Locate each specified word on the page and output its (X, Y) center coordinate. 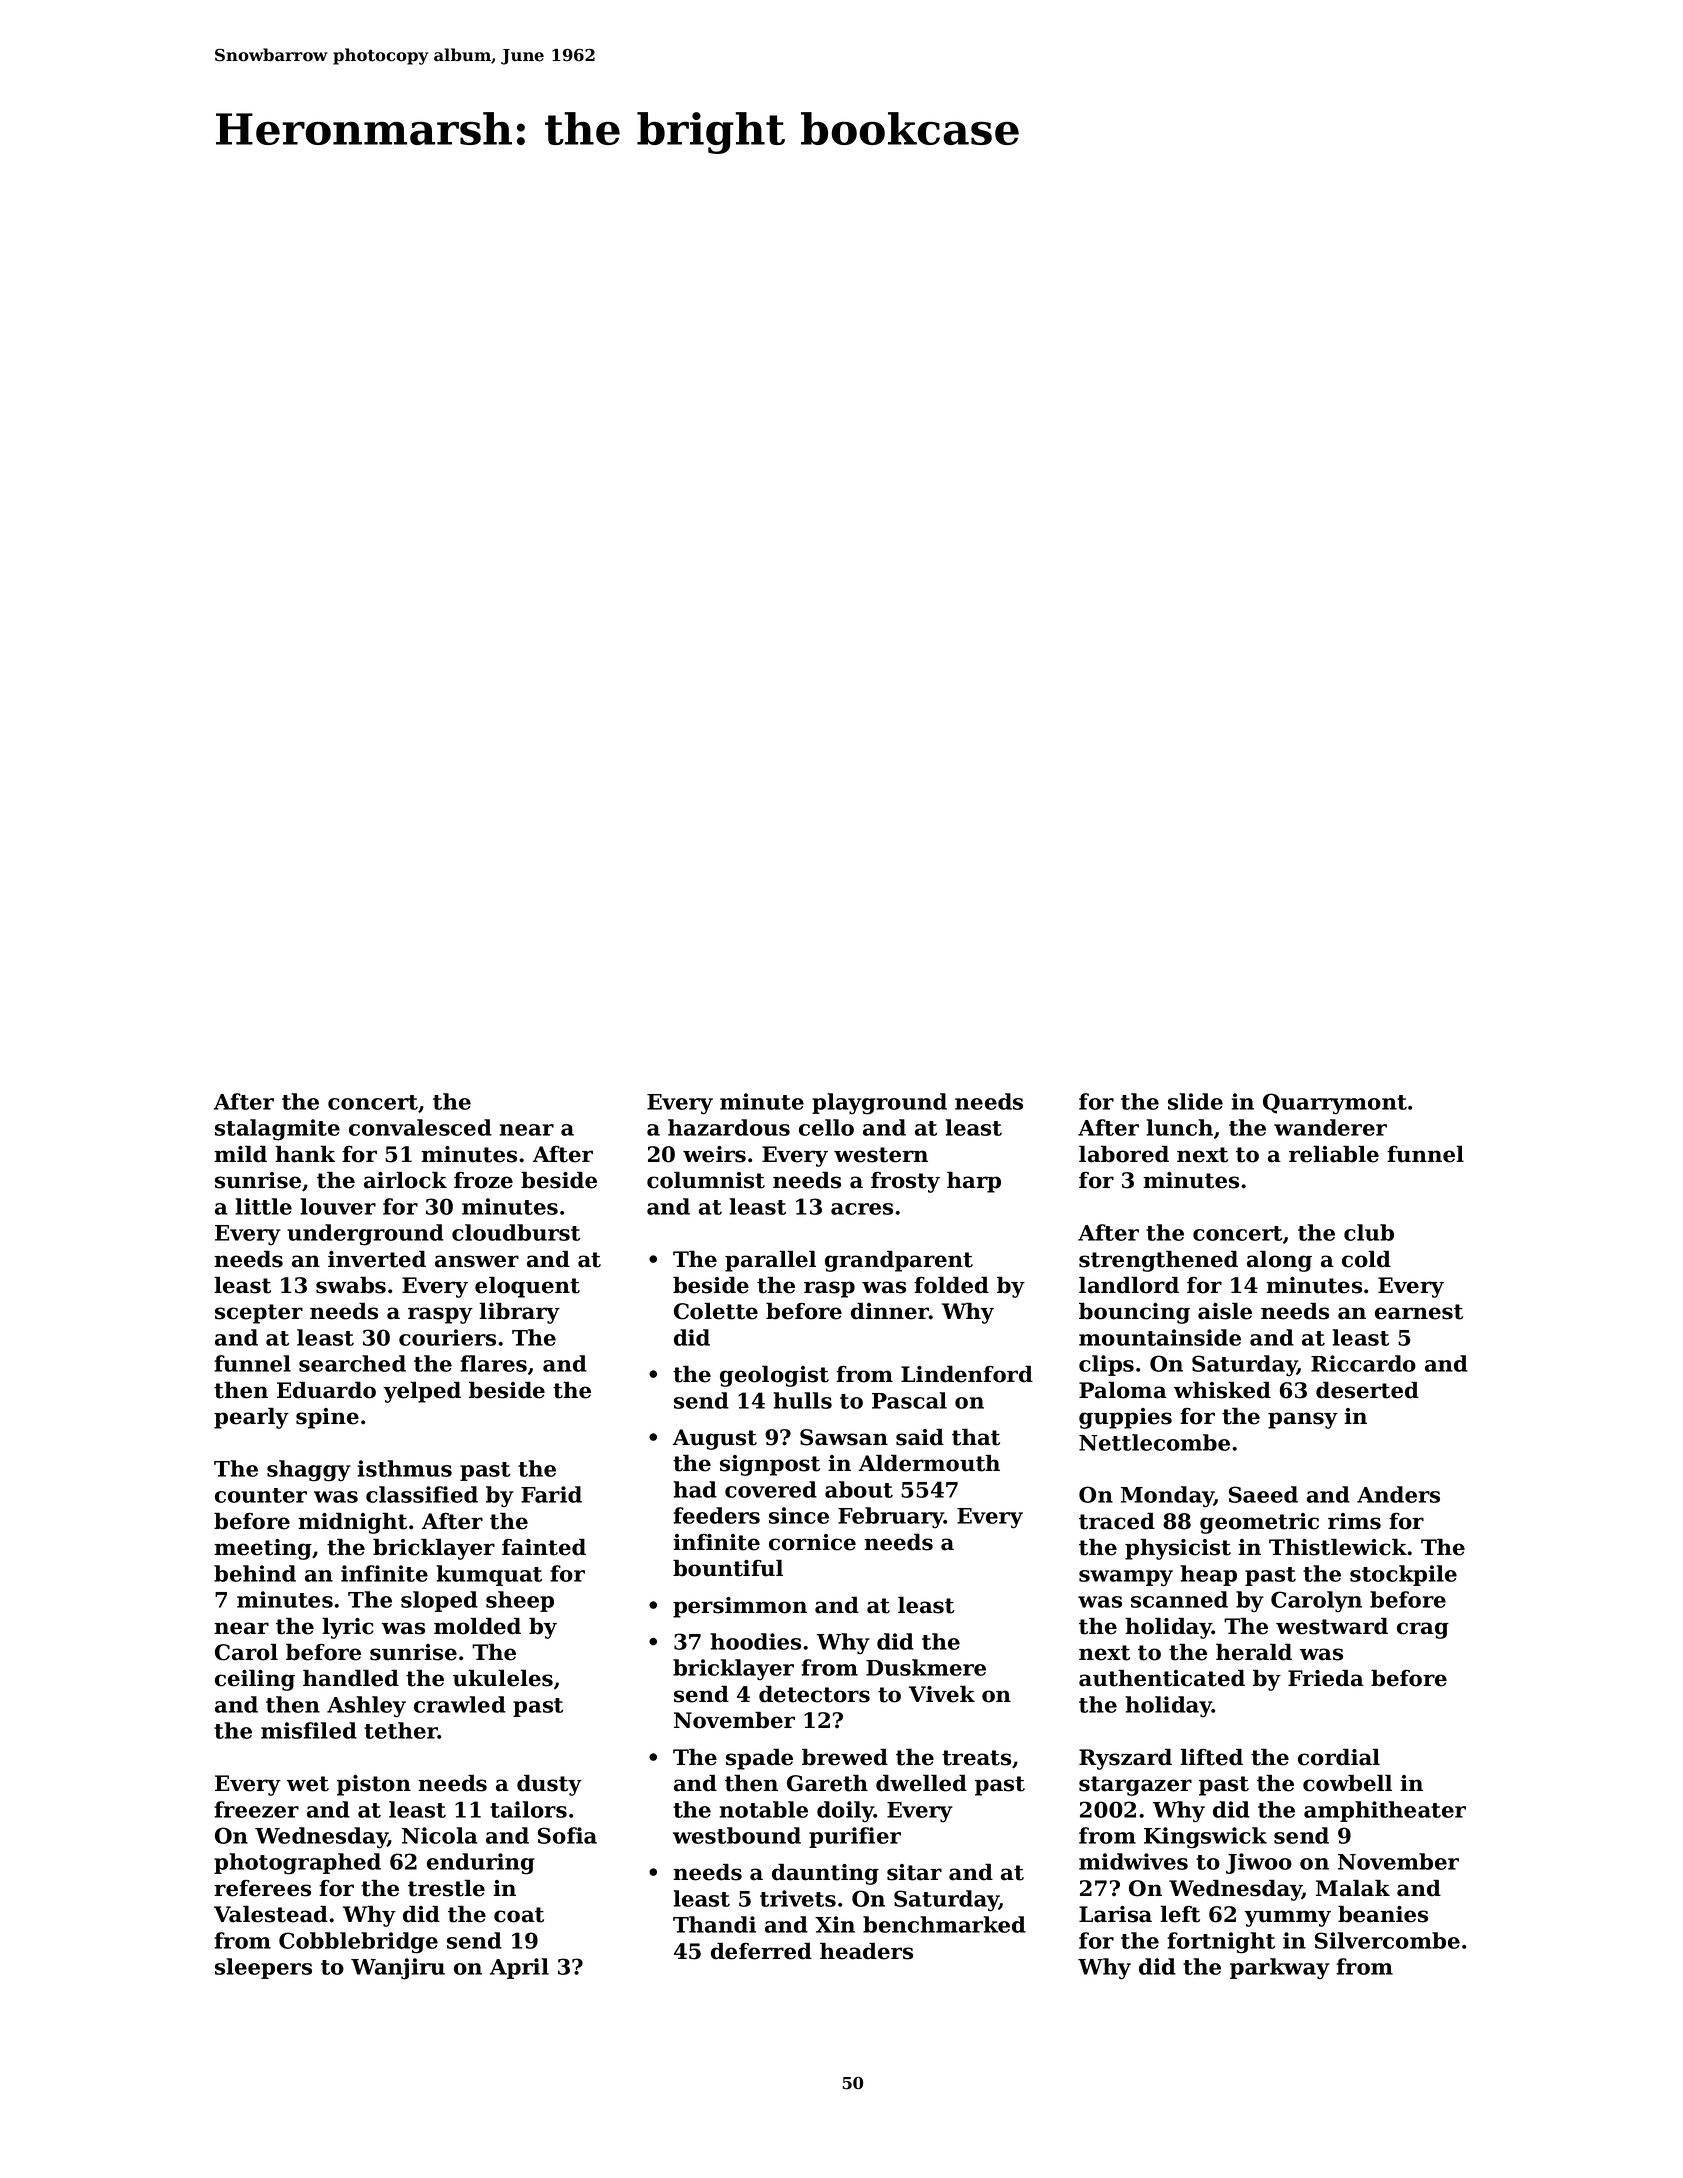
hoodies (755, 1641)
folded (951, 1285)
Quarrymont (1335, 1104)
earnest (1419, 1312)
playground (879, 1104)
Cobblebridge (358, 1943)
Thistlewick (1338, 1547)
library (519, 1313)
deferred (761, 1951)
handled (351, 1678)
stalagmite (277, 1130)
